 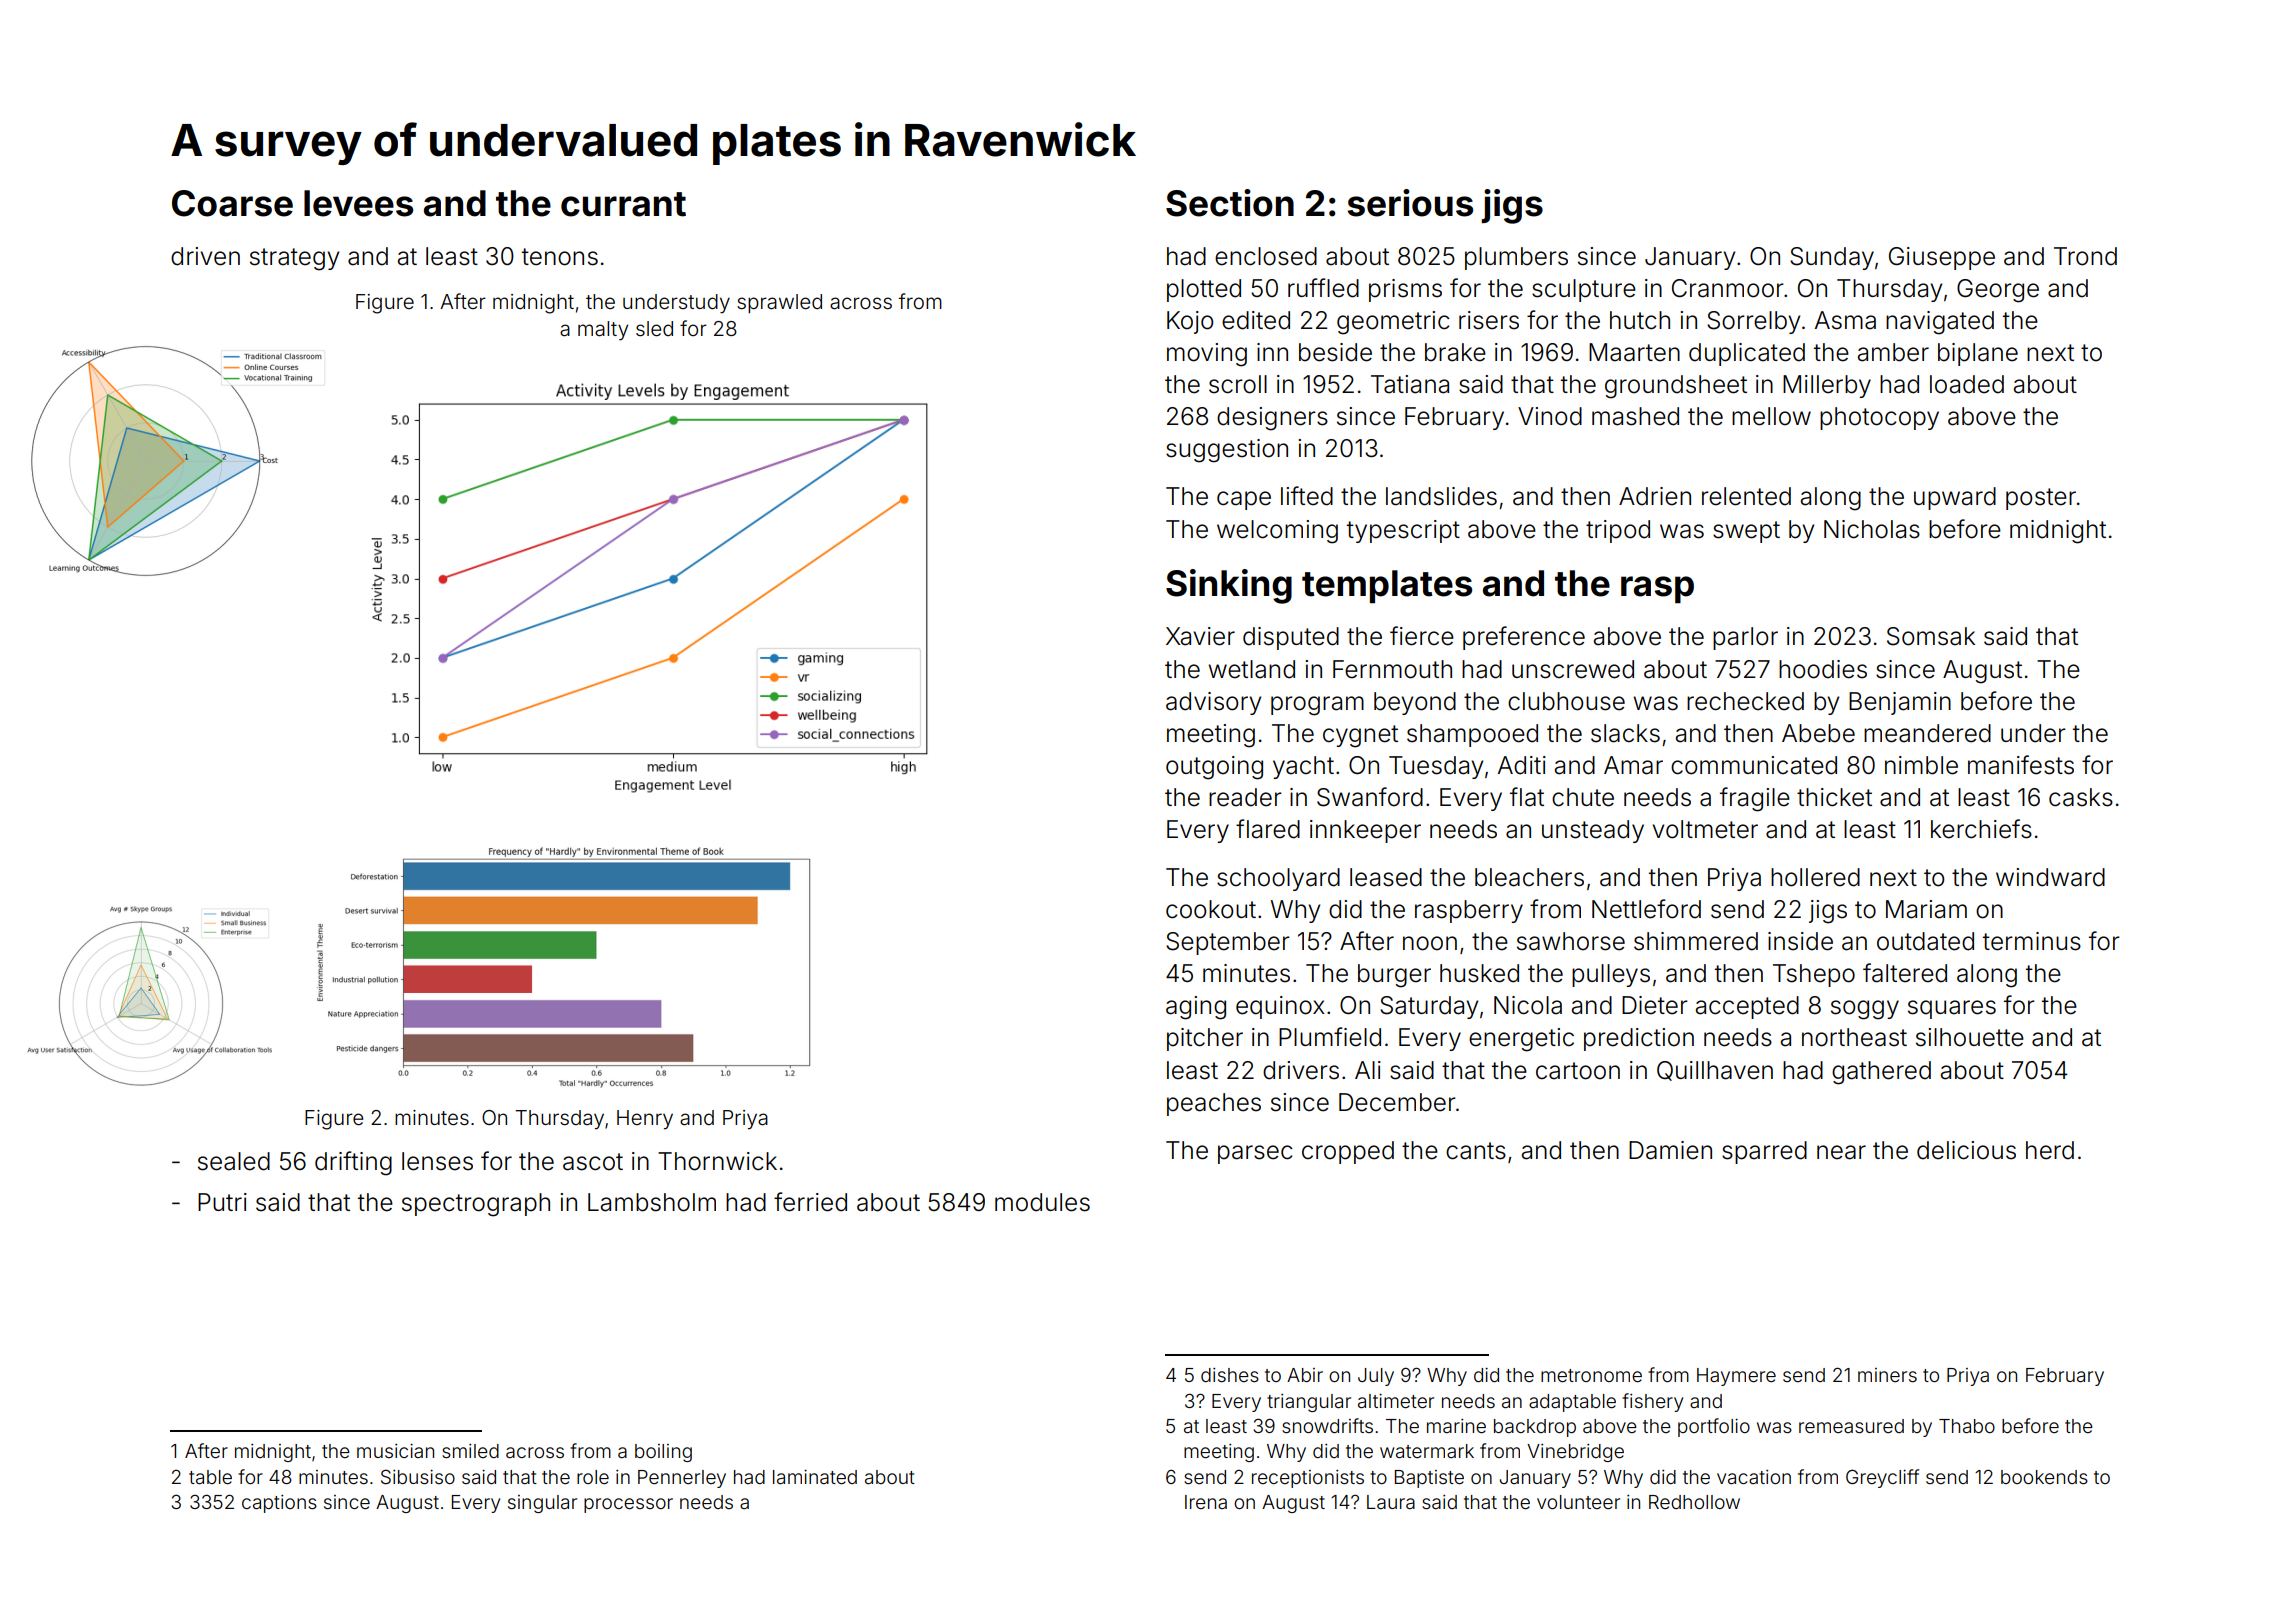 What do you see at coordinates (1200, 636) in the page?
I see `Xavier` at bounding box center [1200, 636].
